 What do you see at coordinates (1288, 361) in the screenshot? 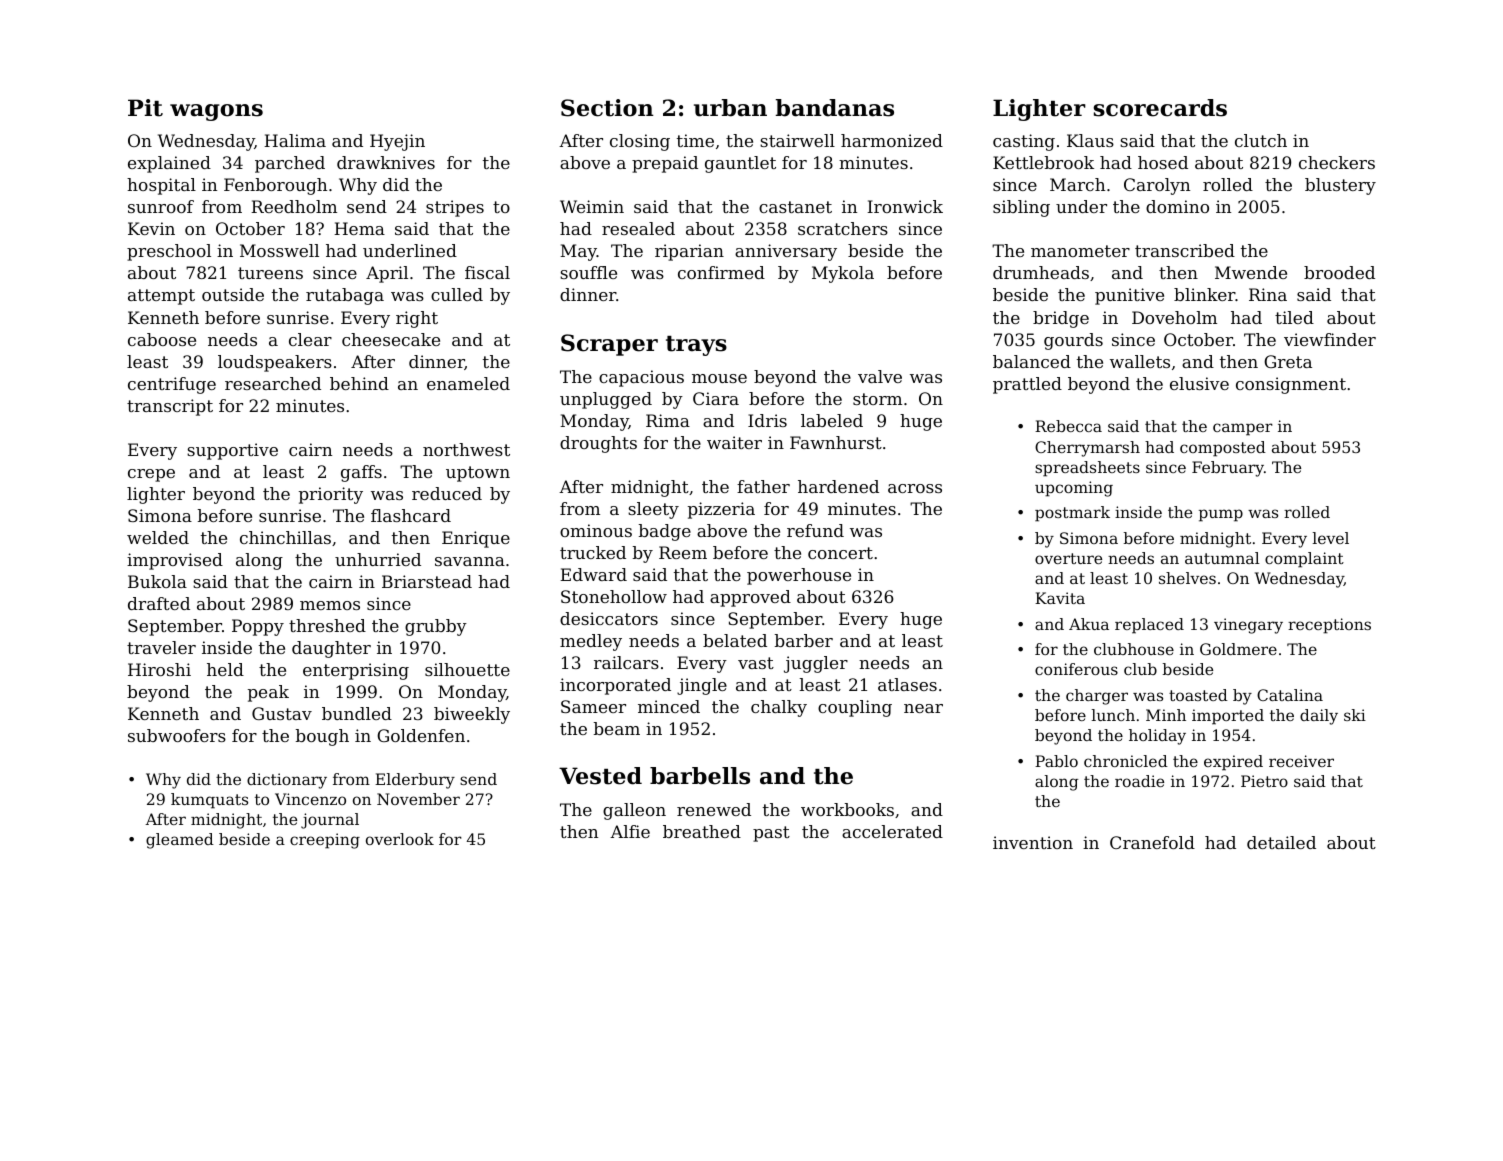
I see `Greta` at bounding box center [1288, 361].
